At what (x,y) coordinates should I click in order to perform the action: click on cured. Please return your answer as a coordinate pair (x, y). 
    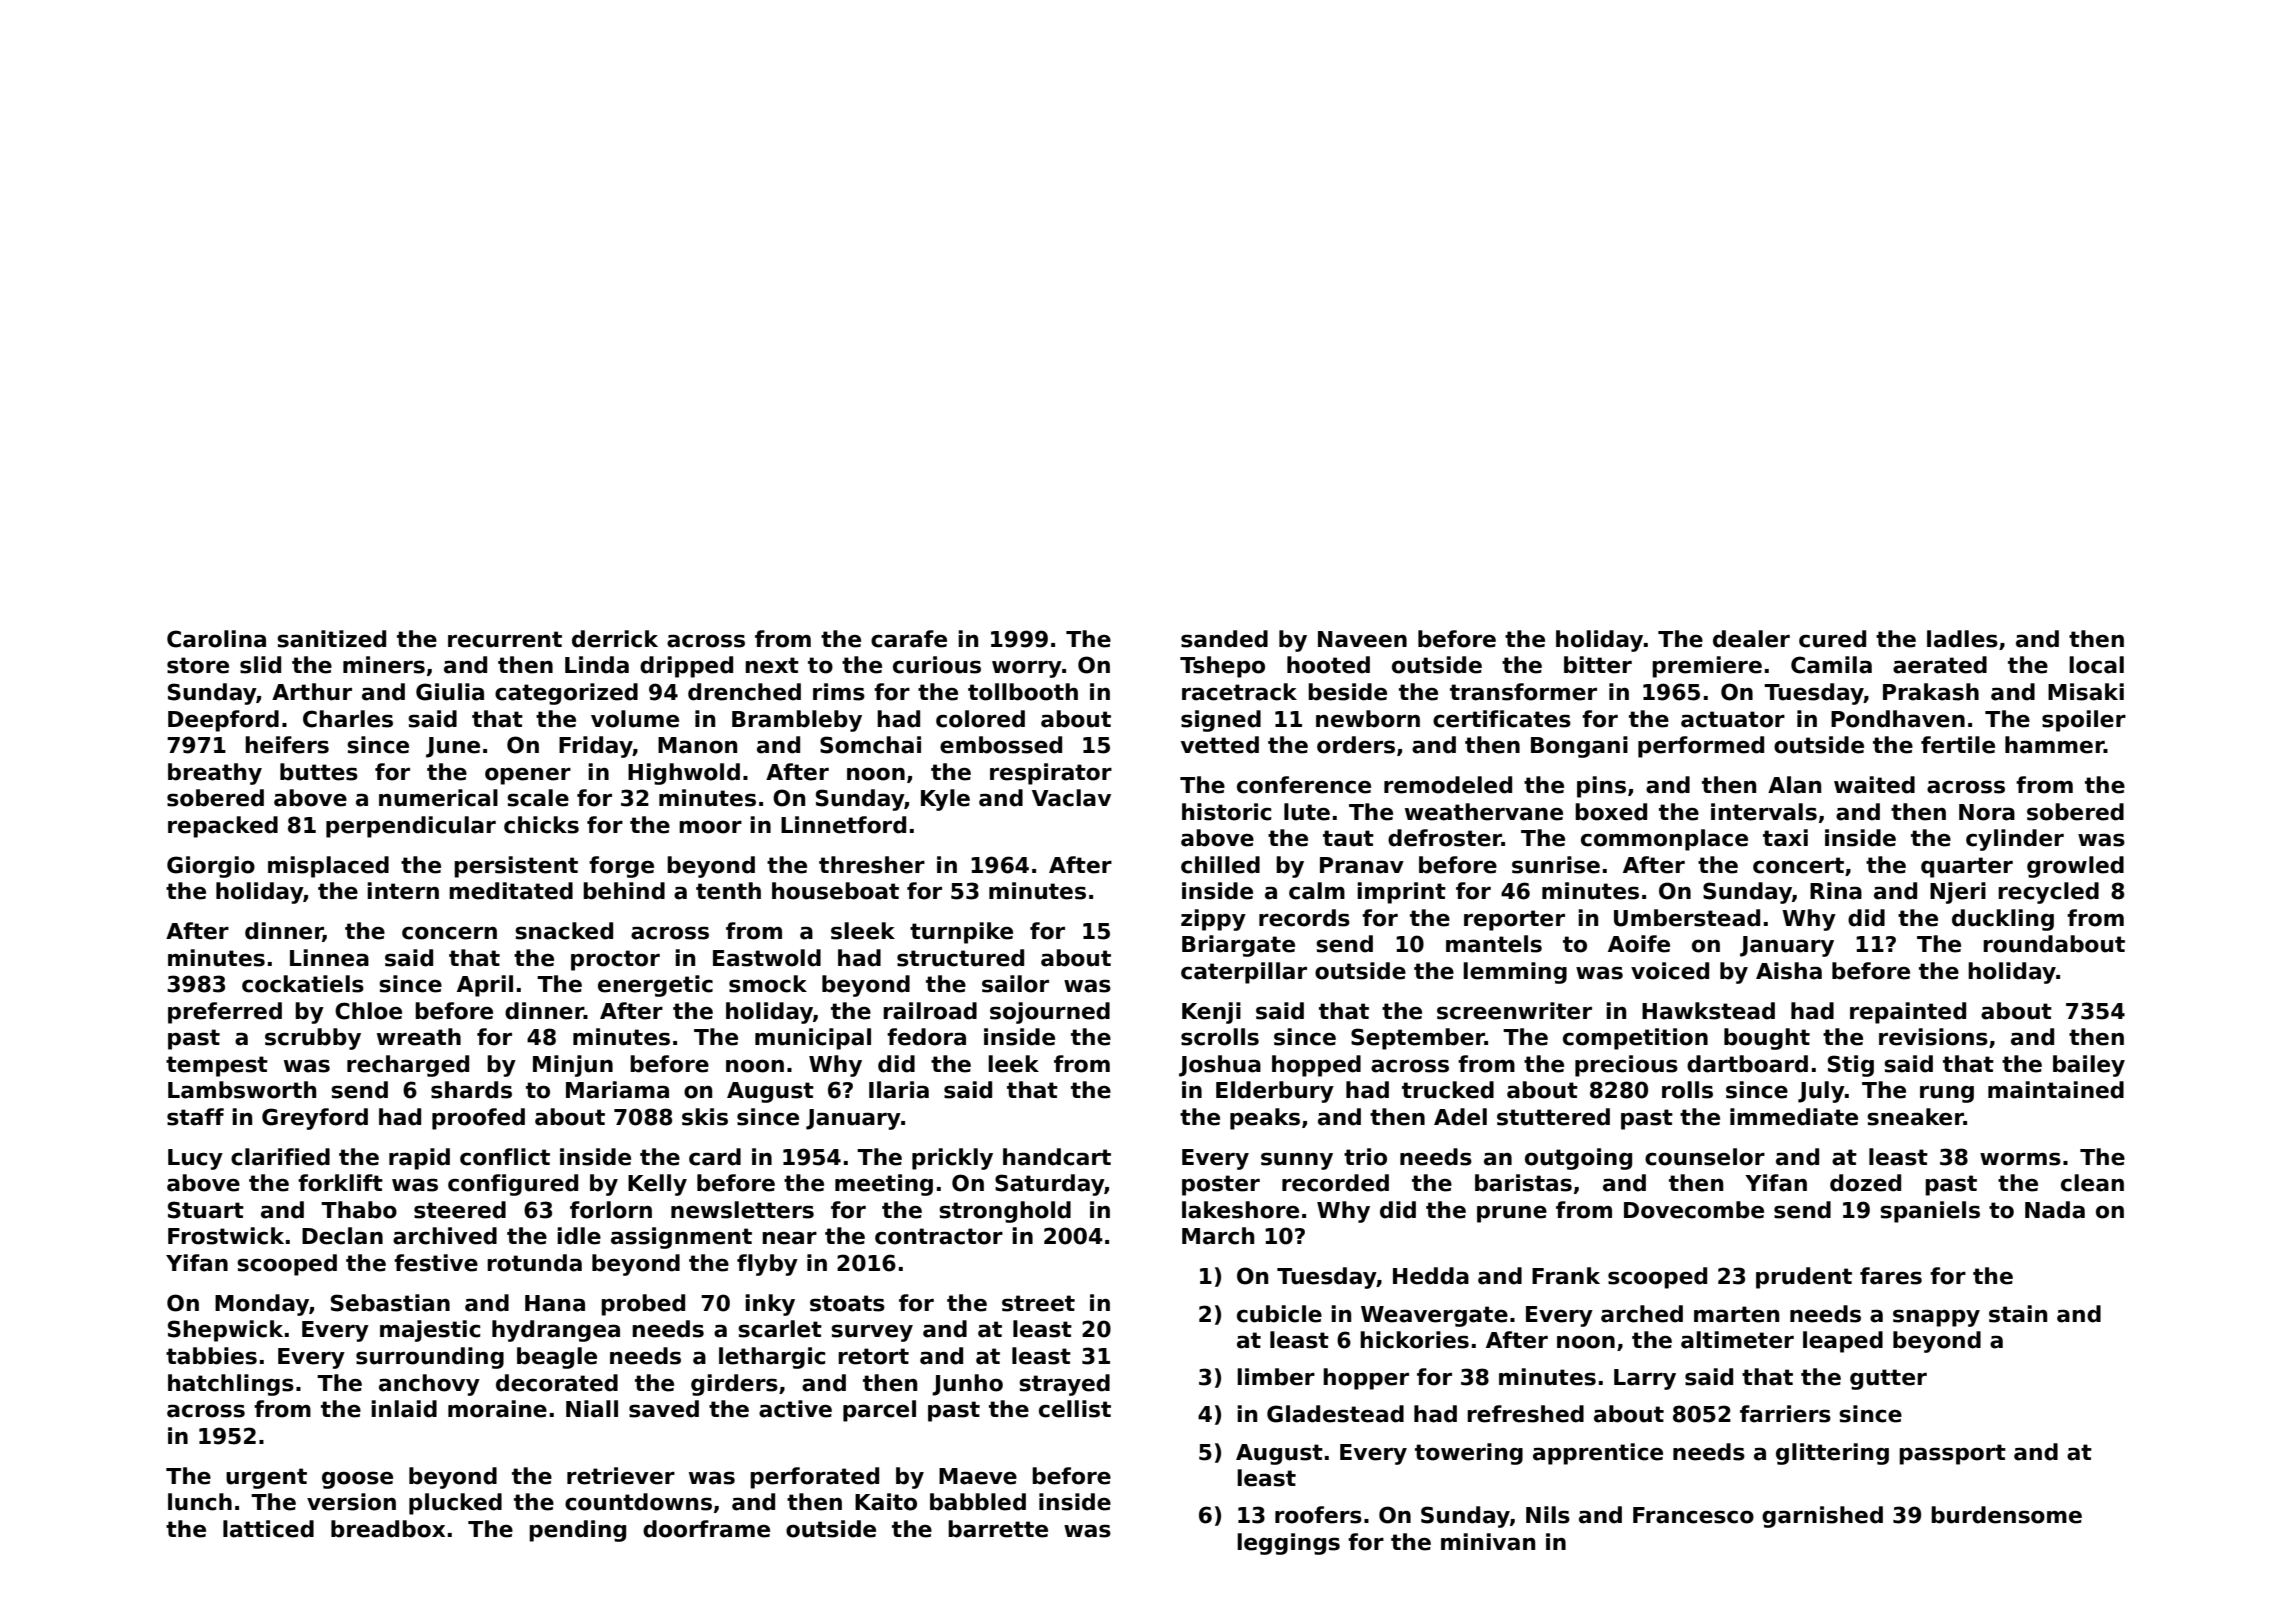
    Looking at the image, I should click on (1832, 639).
